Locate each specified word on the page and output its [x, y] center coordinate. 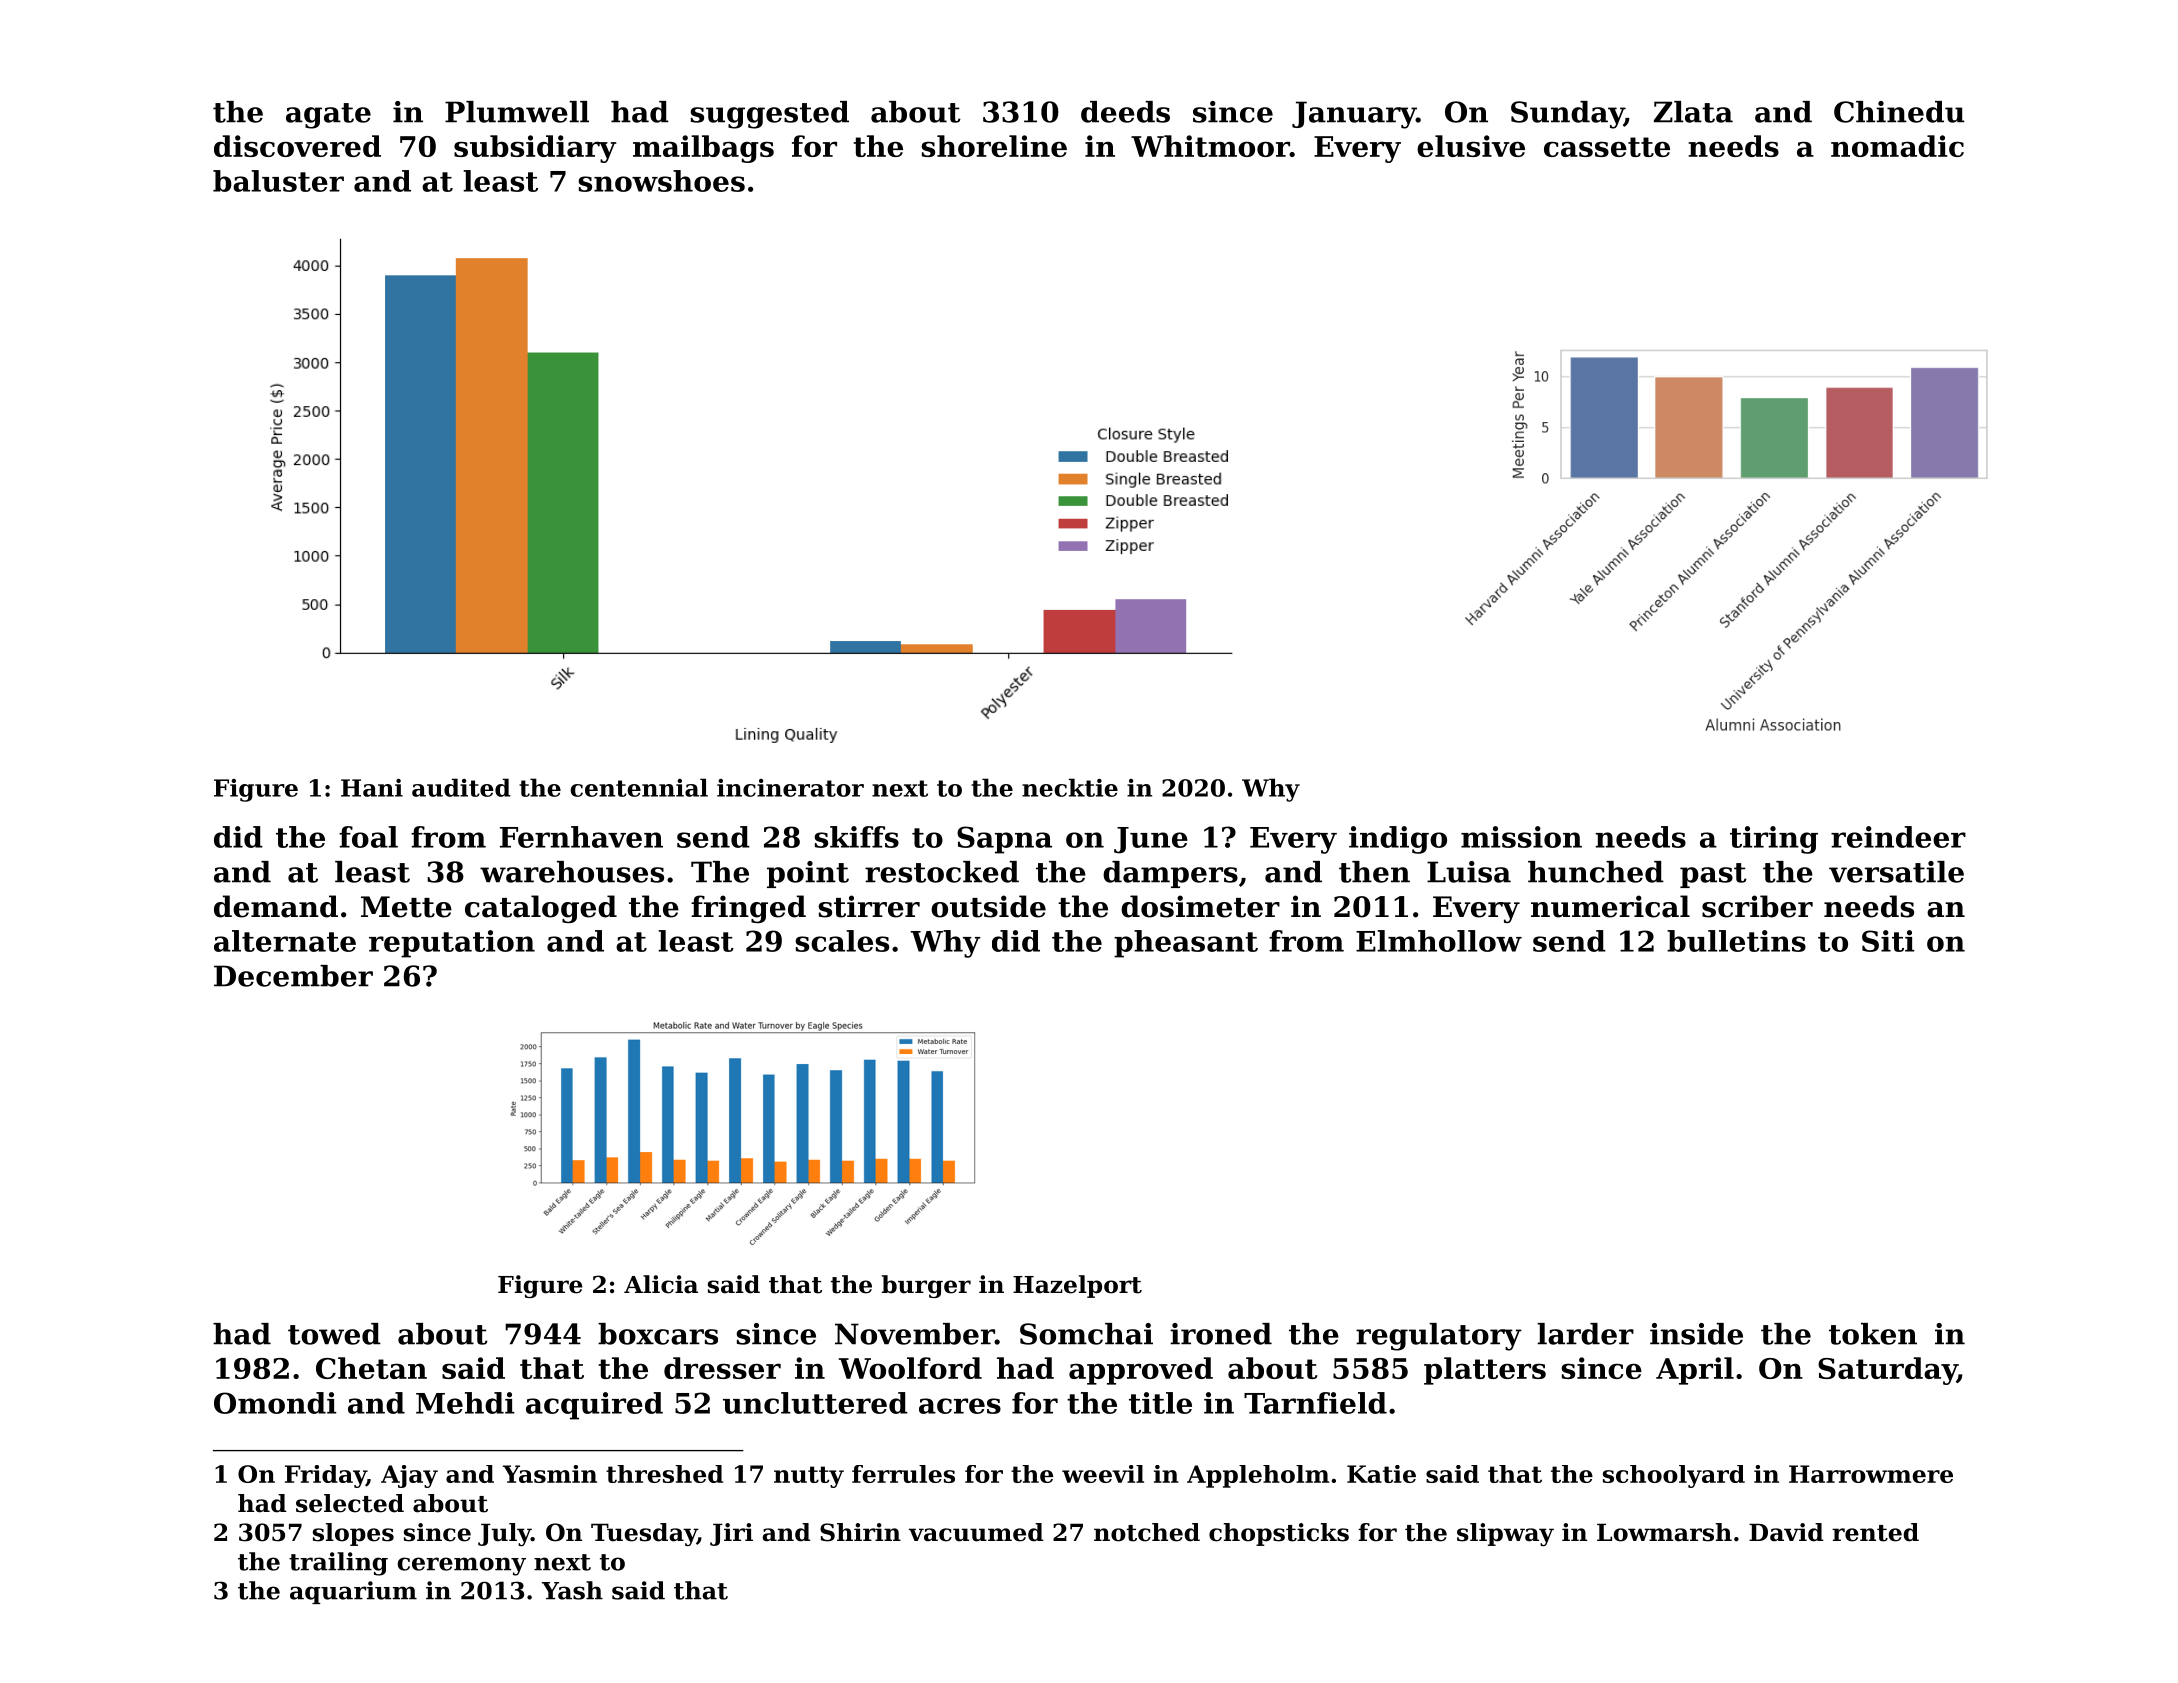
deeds [1125, 112]
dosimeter [1200, 906]
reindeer [1898, 837]
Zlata [1693, 112]
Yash [572, 1590]
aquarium [353, 1592]
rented [1875, 1532]
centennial [639, 787]
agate [328, 116]
